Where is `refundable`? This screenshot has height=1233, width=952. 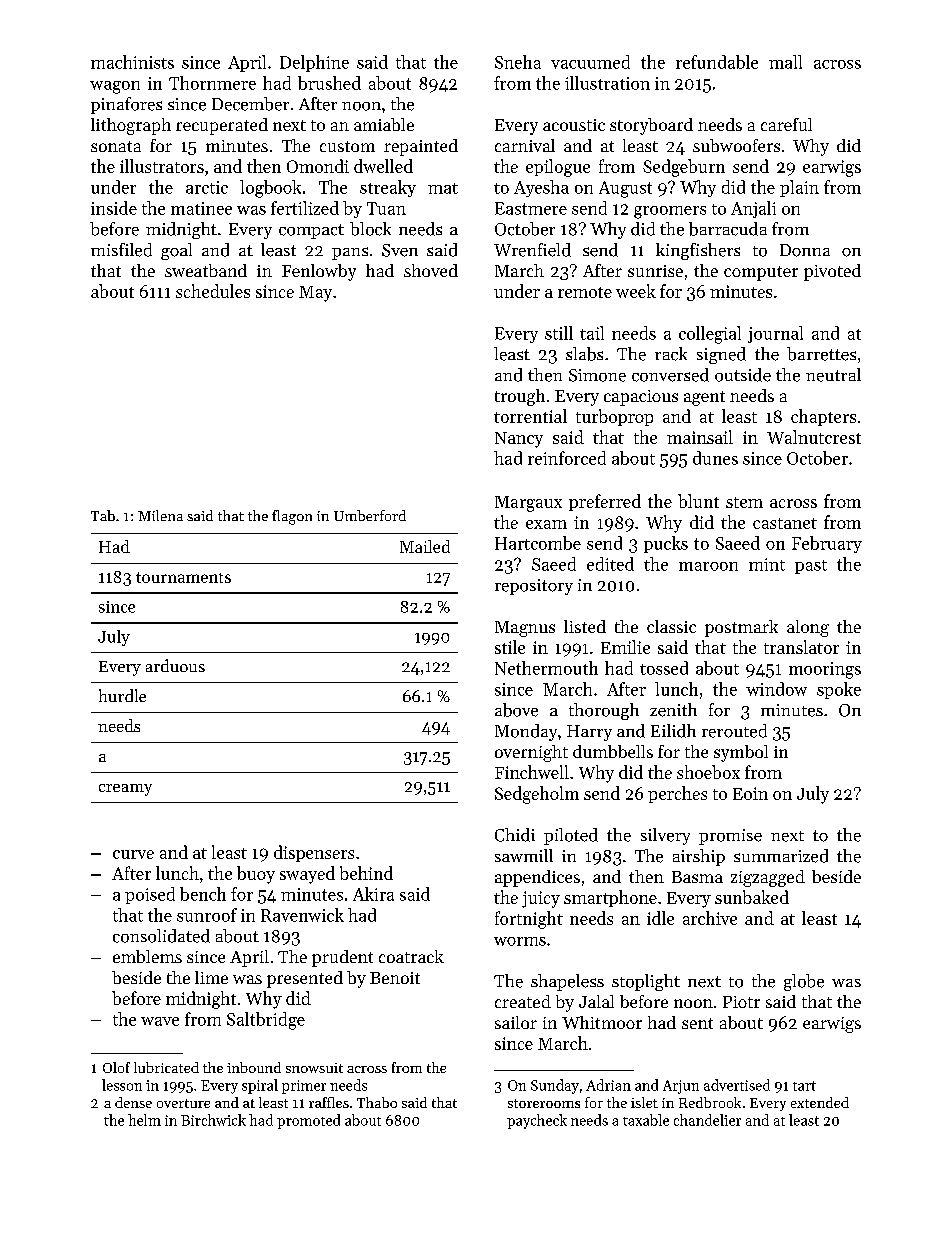 refundable is located at coordinates (717, 62).
